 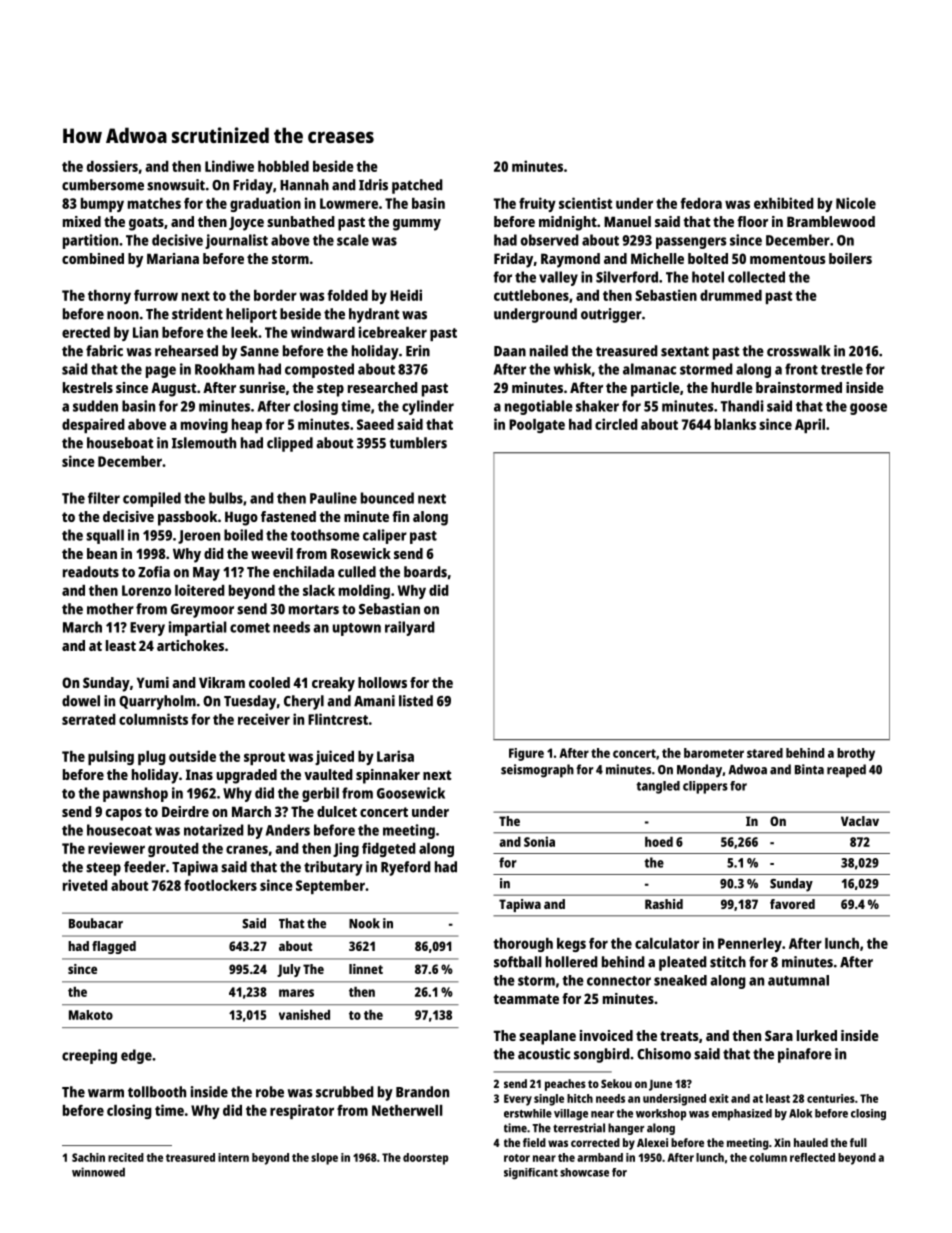 What do you see at coordinates (792, 904) in the page?
I see `favored` at bounding box center [792, 904].
